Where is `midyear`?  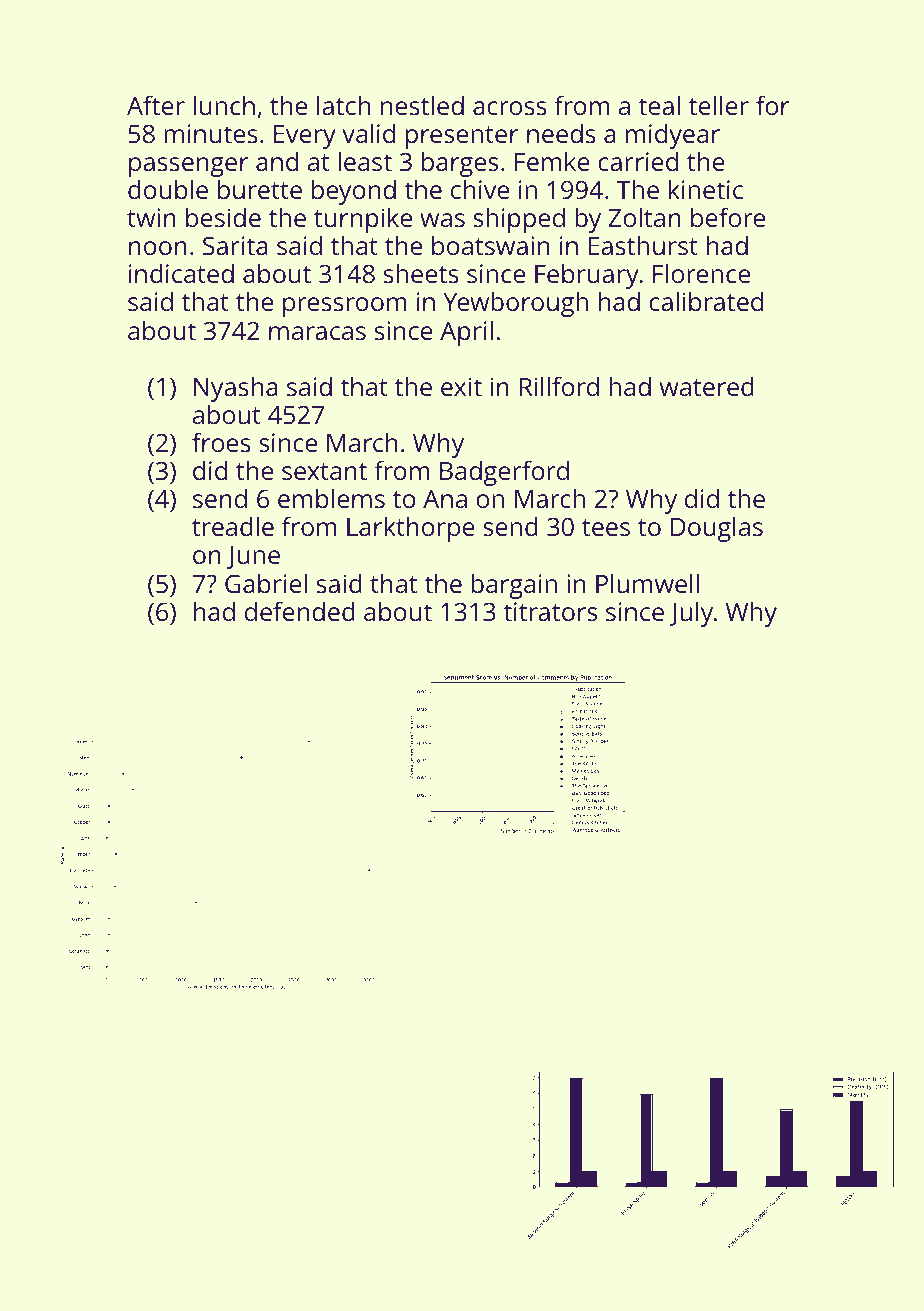 midyear is located at coordinates (673, 136).
